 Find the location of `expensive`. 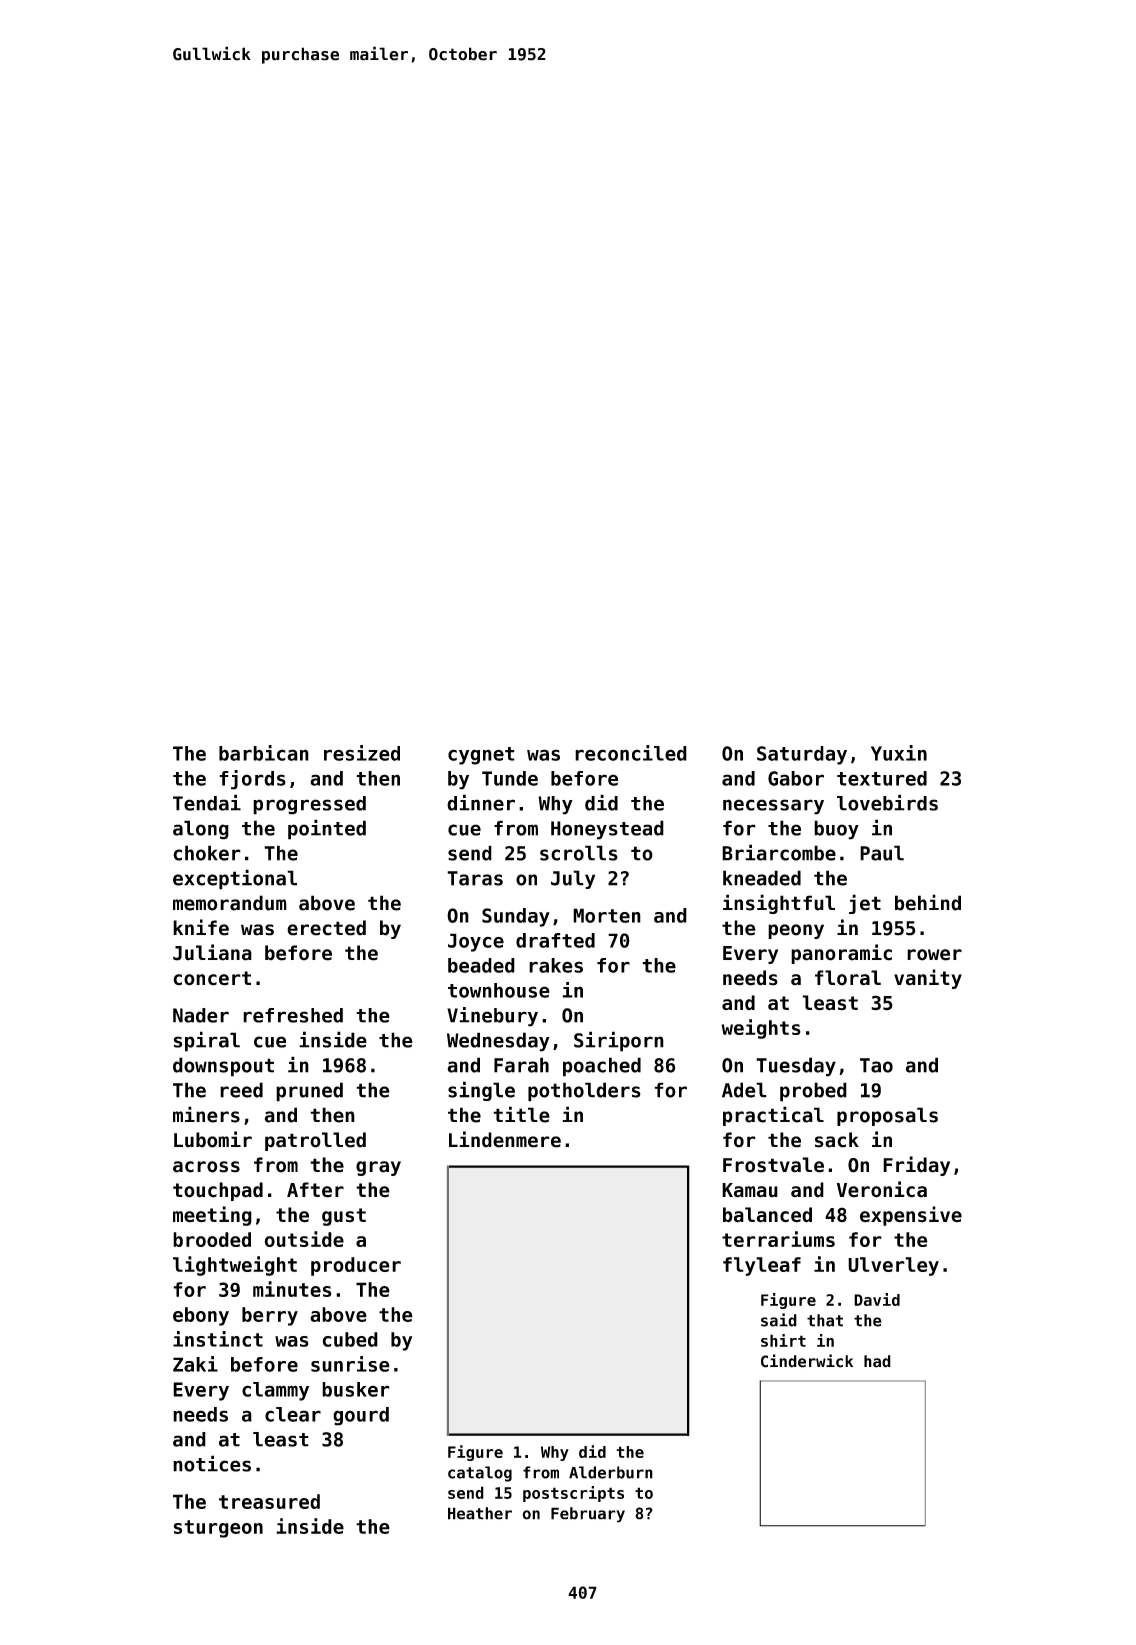

expensive is located at coordinates (911, 1216).
